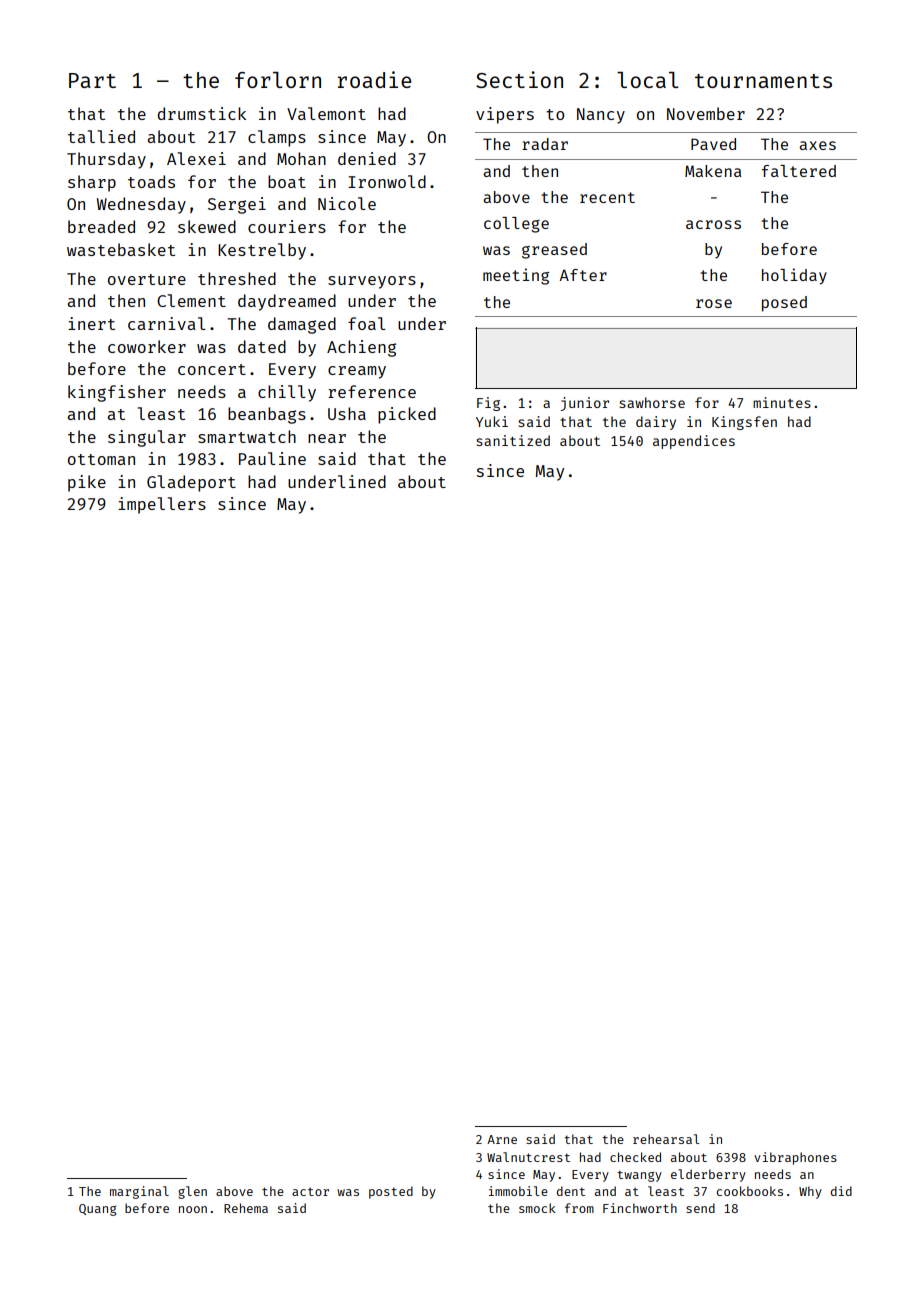 Image resolution: width=924 pixels, height=1308 pixels. What do you see at coordinates (763, 81) in the screenshot?
I see `tournaments` at bounding box center [763, 81].
